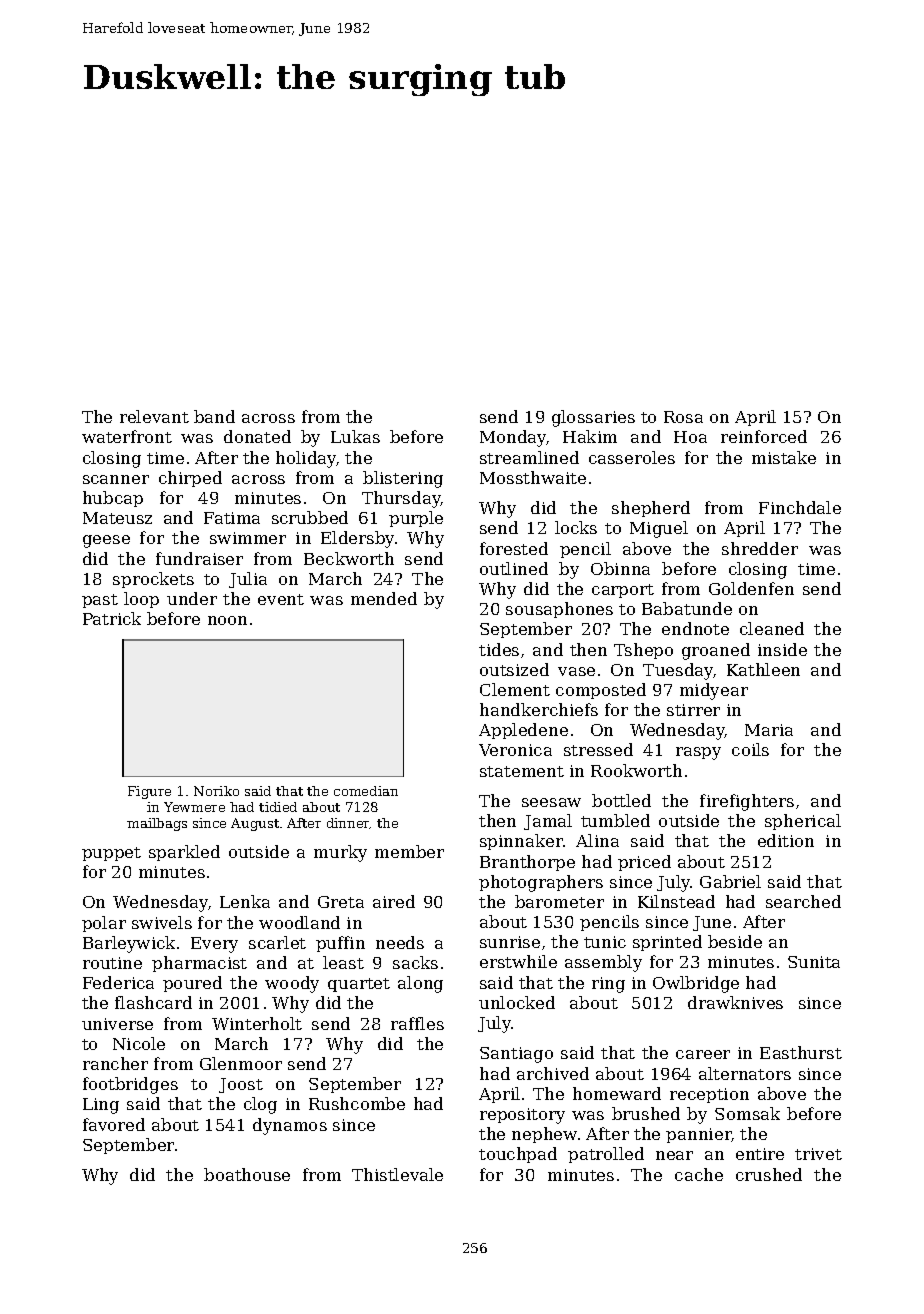 This page has width=924, height=1314. What do you see at coordinates (533, 477) in the page?
I see `Mossthwaite` at bounding box center [533, 477].
